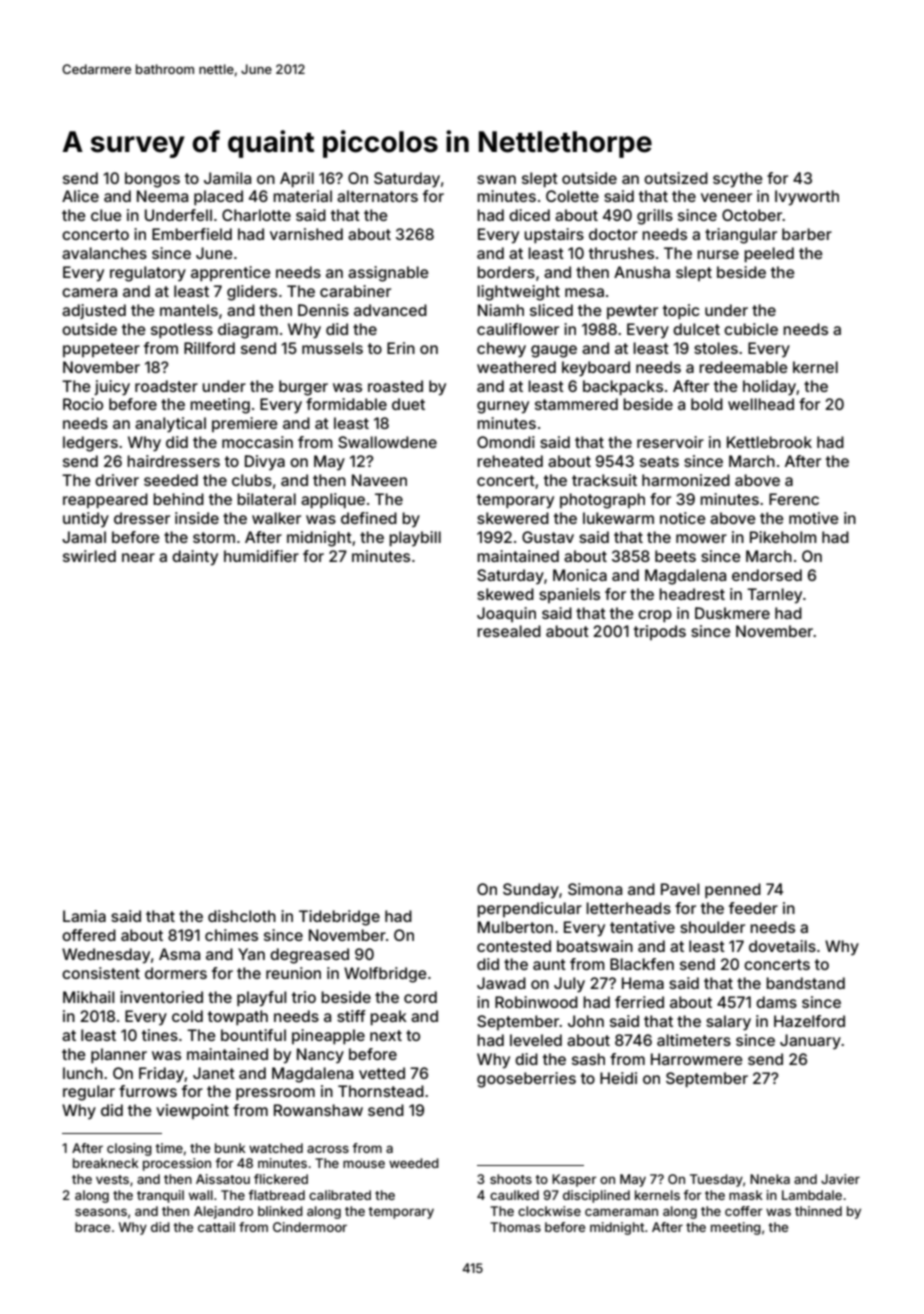 Image resolution: width=924 pixels, height=1314 pixels. Describe the element at coordinates (310, 1227) in the screenshot. I see `Cindermoor` at that location.
